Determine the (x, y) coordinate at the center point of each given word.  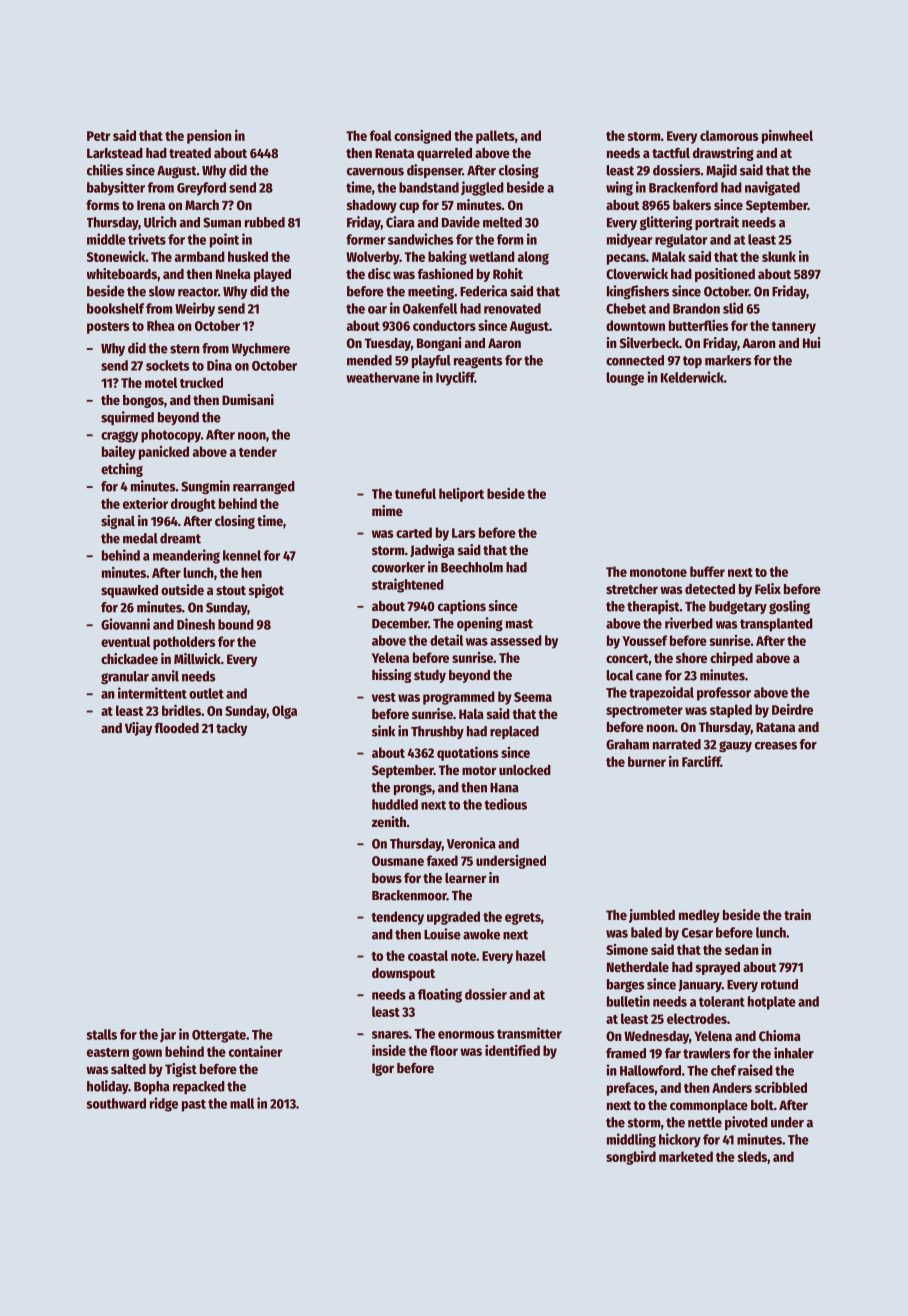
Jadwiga (432, 551)
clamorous (729, 135)
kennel (242, 555)
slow (162, 291)
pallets (495, 137)
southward (116, 1103)
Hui (812, 342)
